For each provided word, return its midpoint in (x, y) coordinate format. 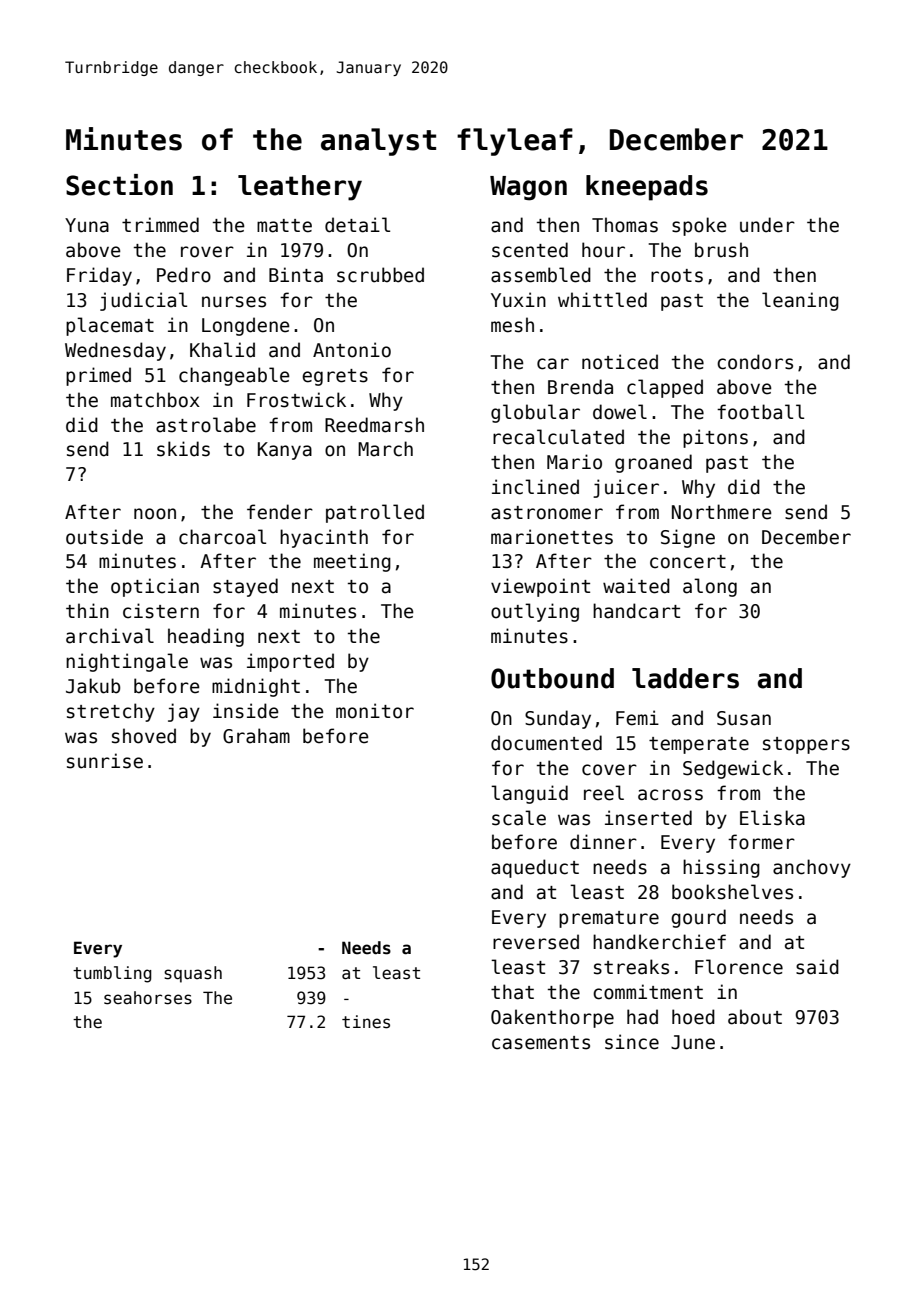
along (710, 587)
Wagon (528, 188)
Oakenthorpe (552, 1018)
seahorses (148, 998)
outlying (535, 612)
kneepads (647, 188)
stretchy (111, 712)
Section (119, 185)
